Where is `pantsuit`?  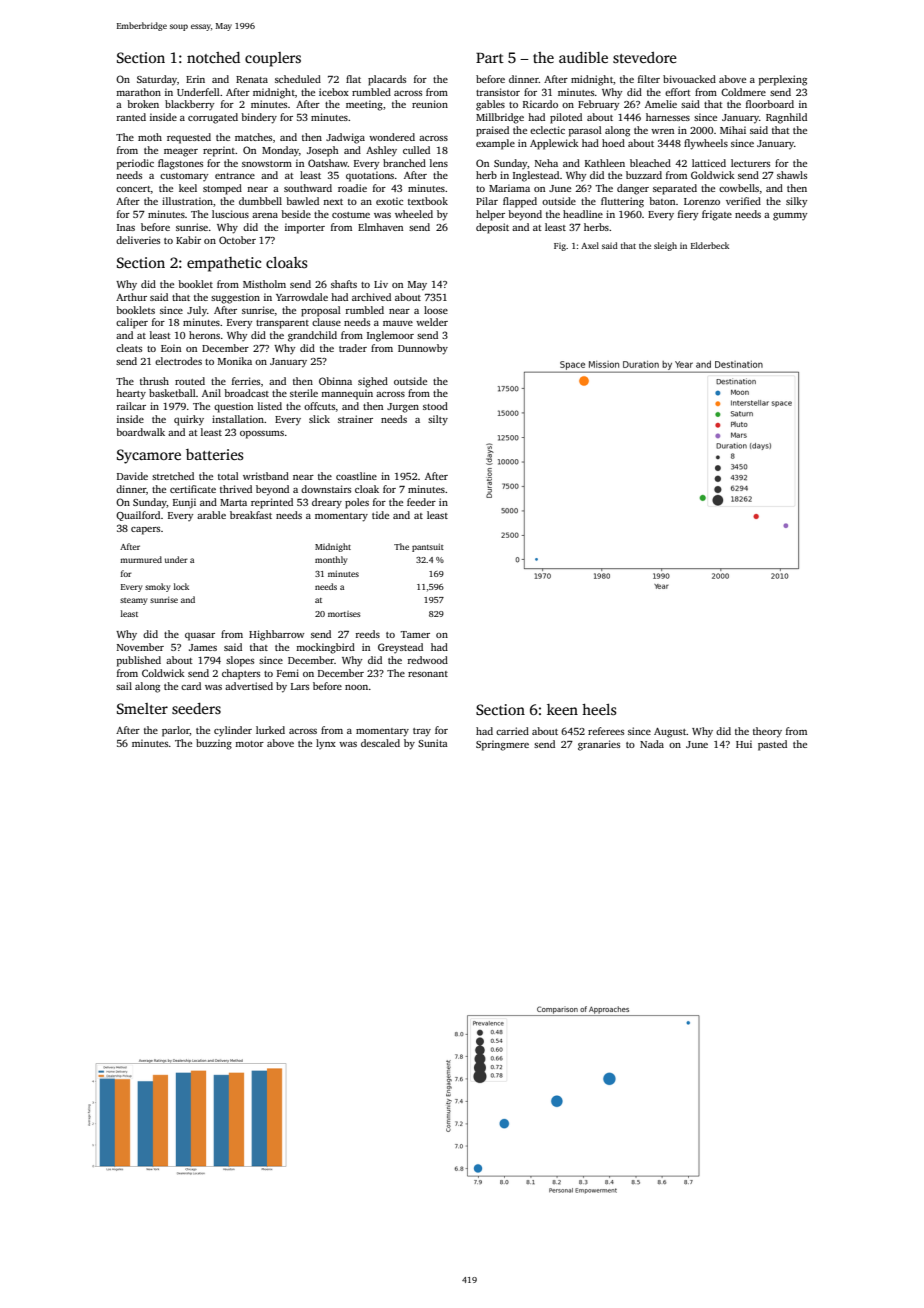 pantsuit is located at coordinates (428, 547).
